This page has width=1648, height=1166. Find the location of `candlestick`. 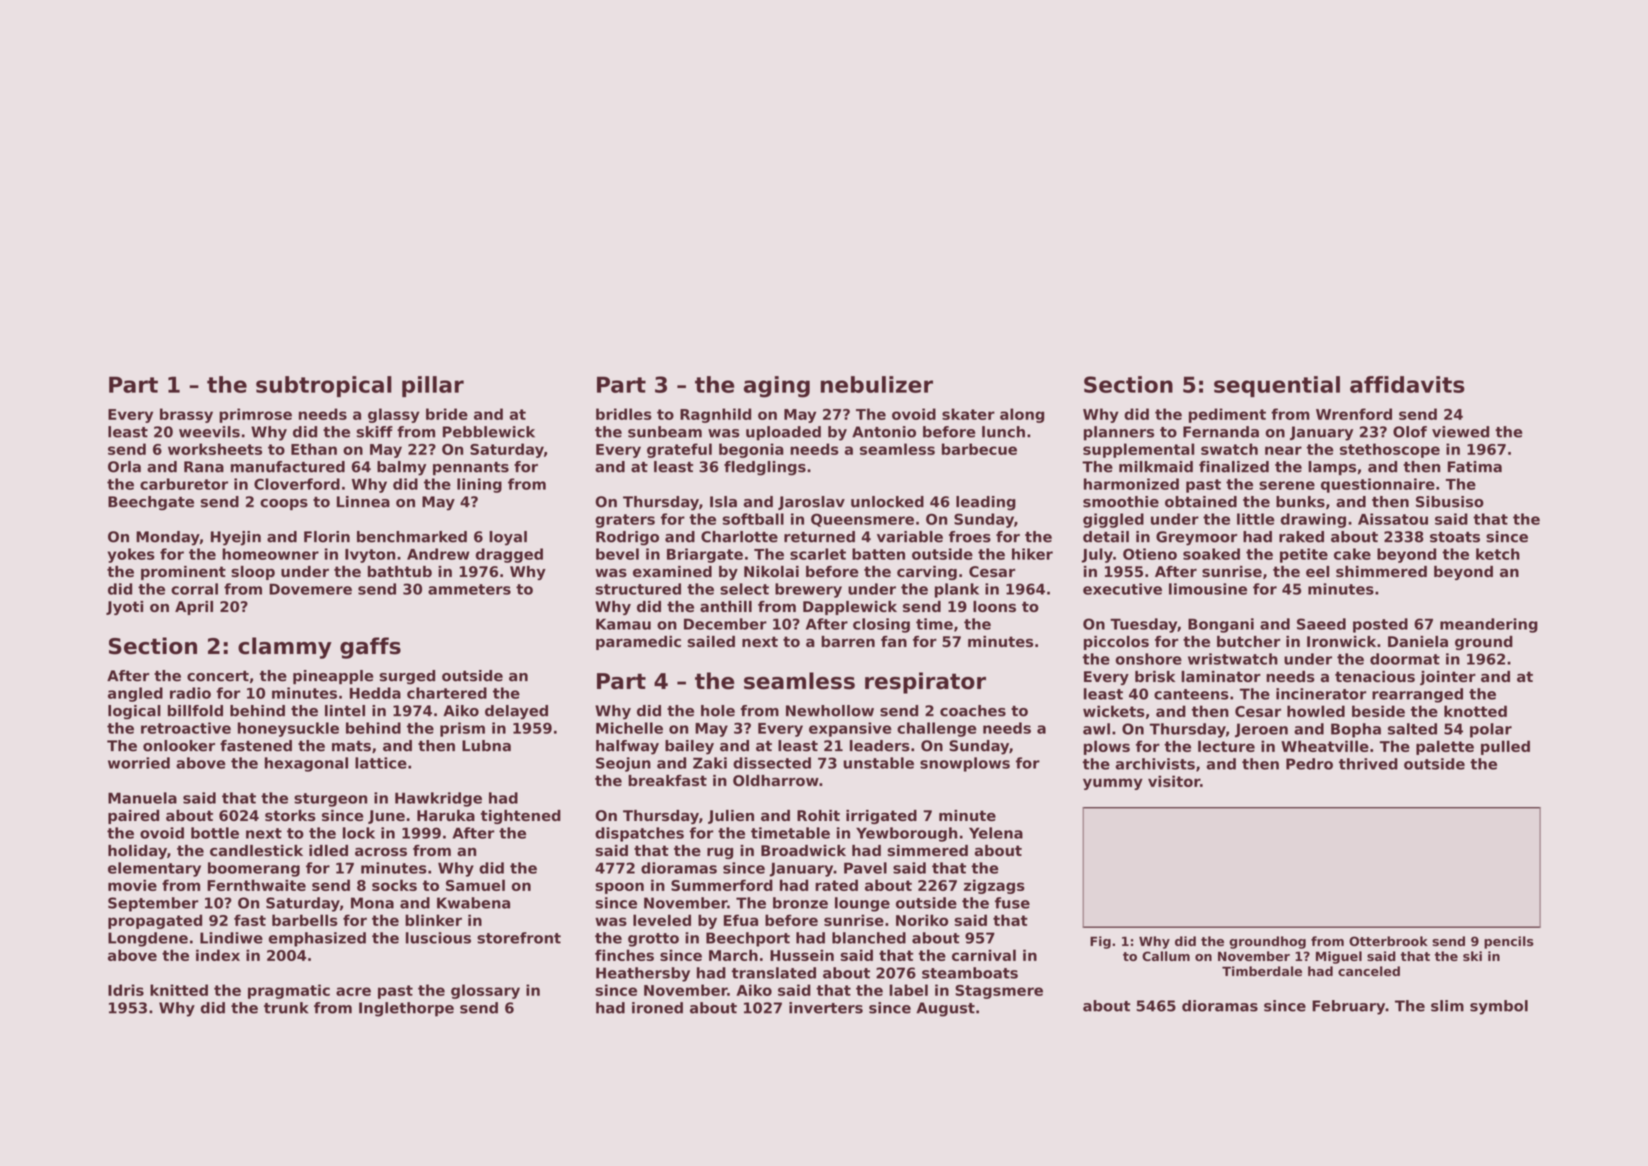

candlestick is located at coordinates (256, 850).
